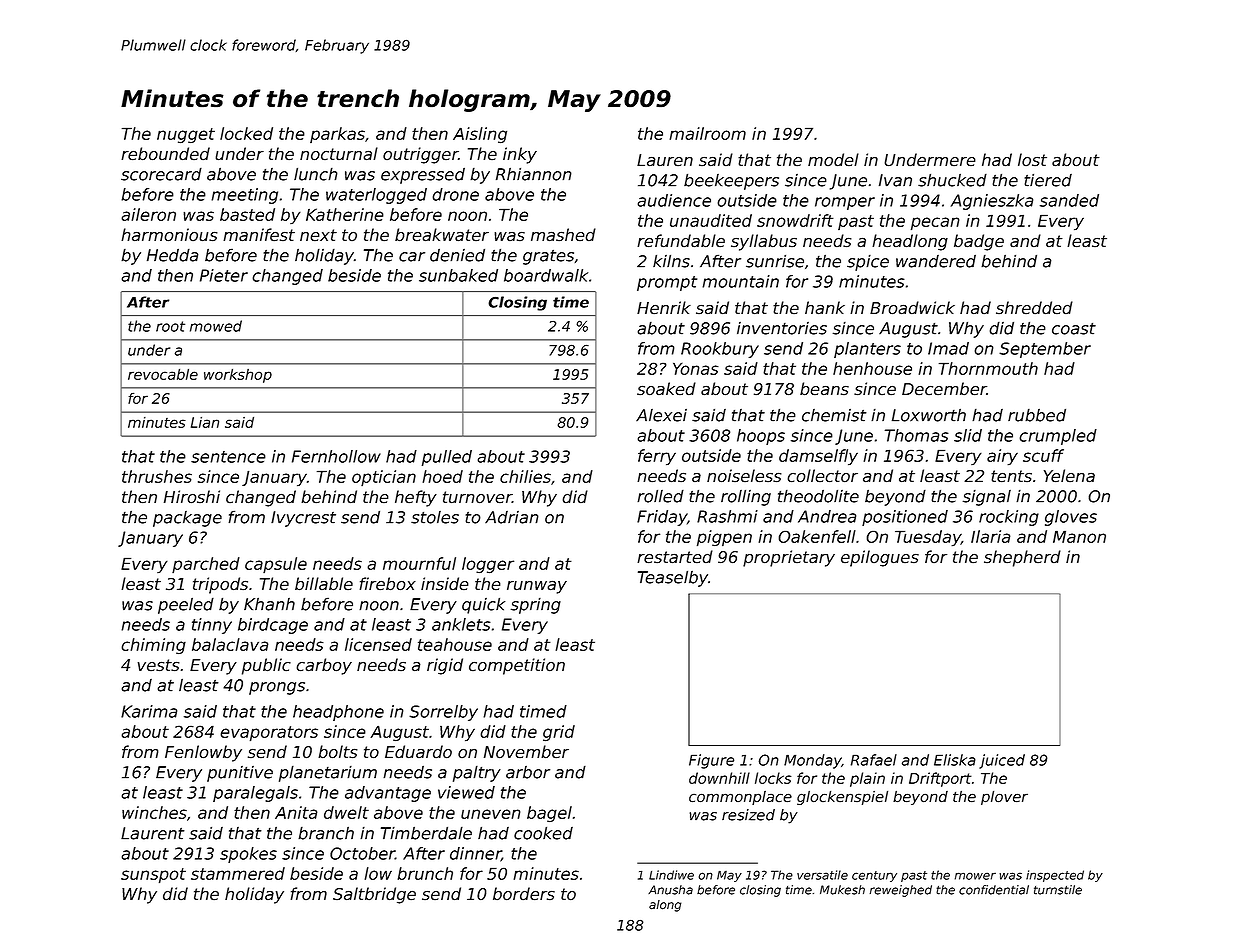 The image size is (1233, 952). I want to click on chilies, so click(525, 476).
